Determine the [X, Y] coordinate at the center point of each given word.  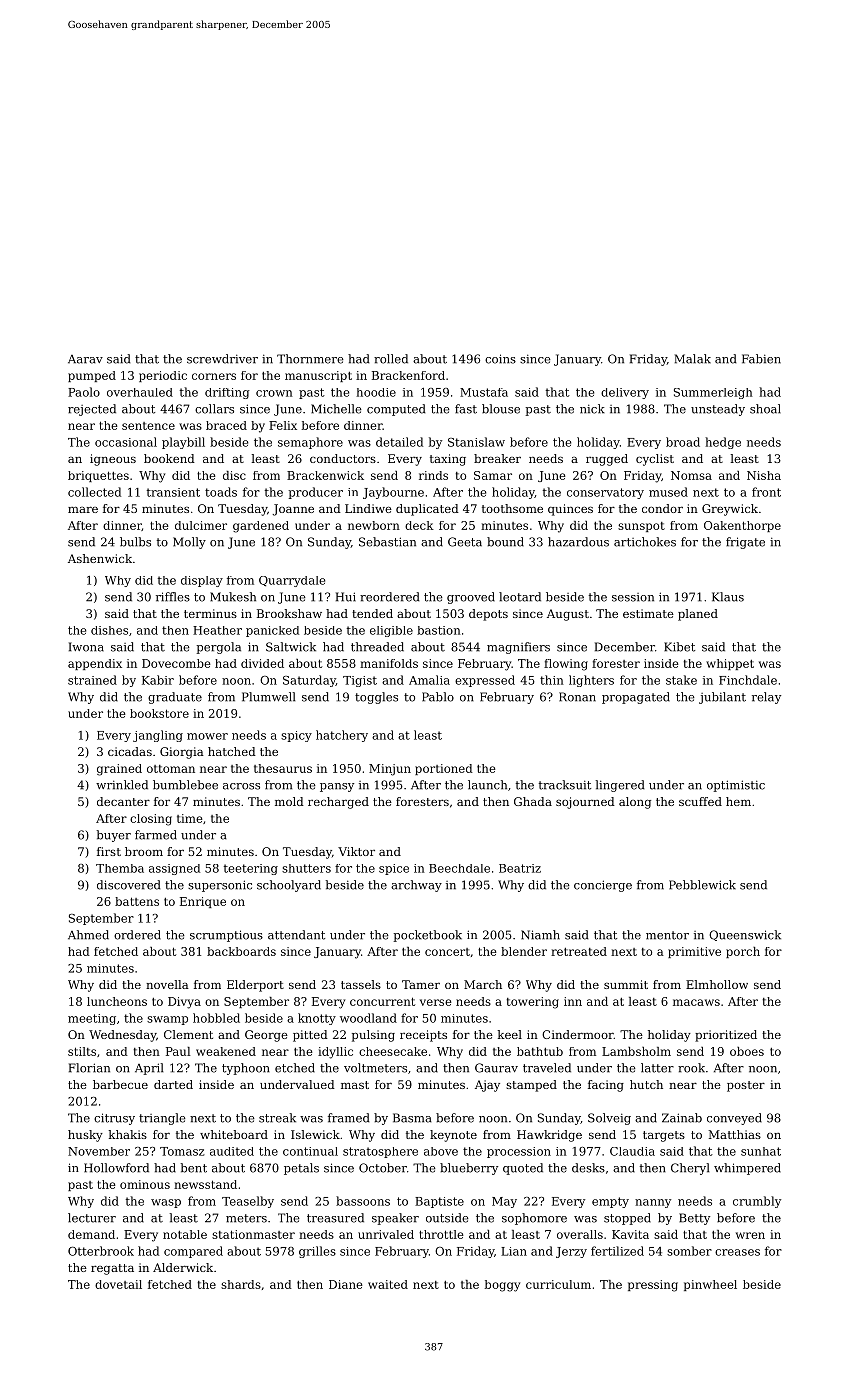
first [109, 851]
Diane [346, 1284]
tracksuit [565, 785]
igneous [113, 460]
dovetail [118, 1284]
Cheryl [690, 1169]
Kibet [679, 647]
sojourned [585, 803]
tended [372, 613]
